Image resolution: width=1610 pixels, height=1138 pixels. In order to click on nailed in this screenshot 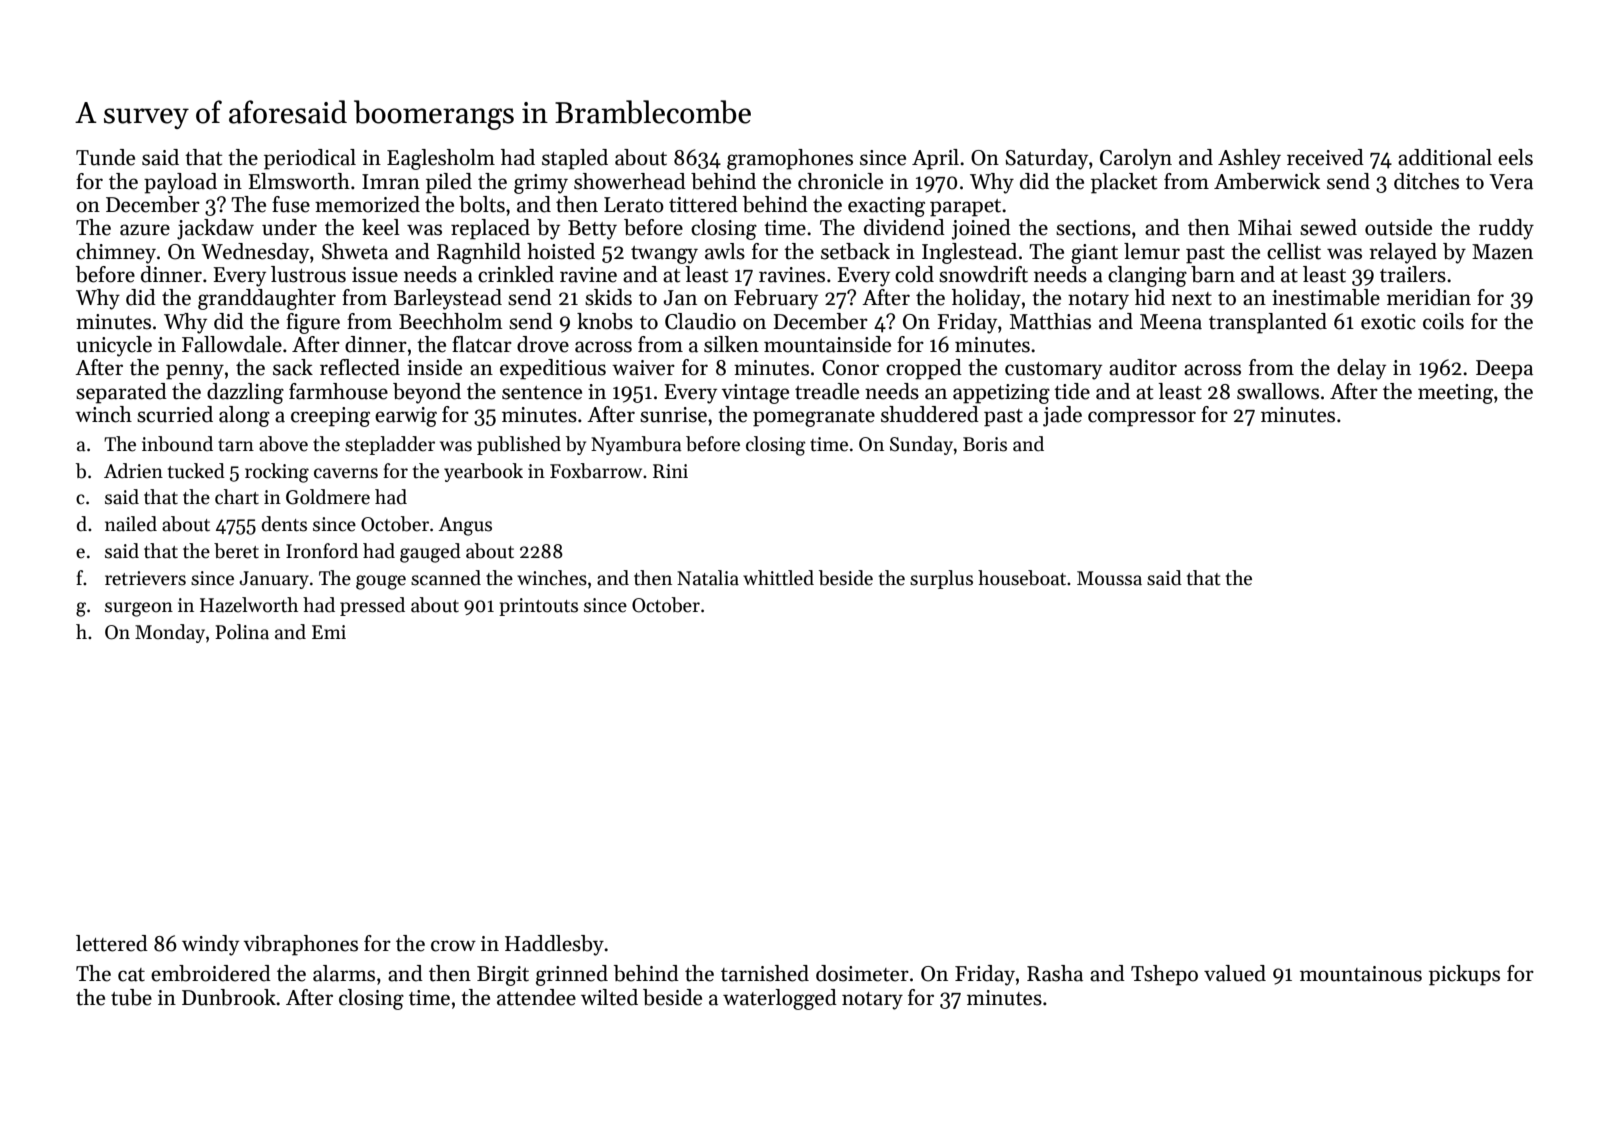, I will do `click(131, 524)`.
